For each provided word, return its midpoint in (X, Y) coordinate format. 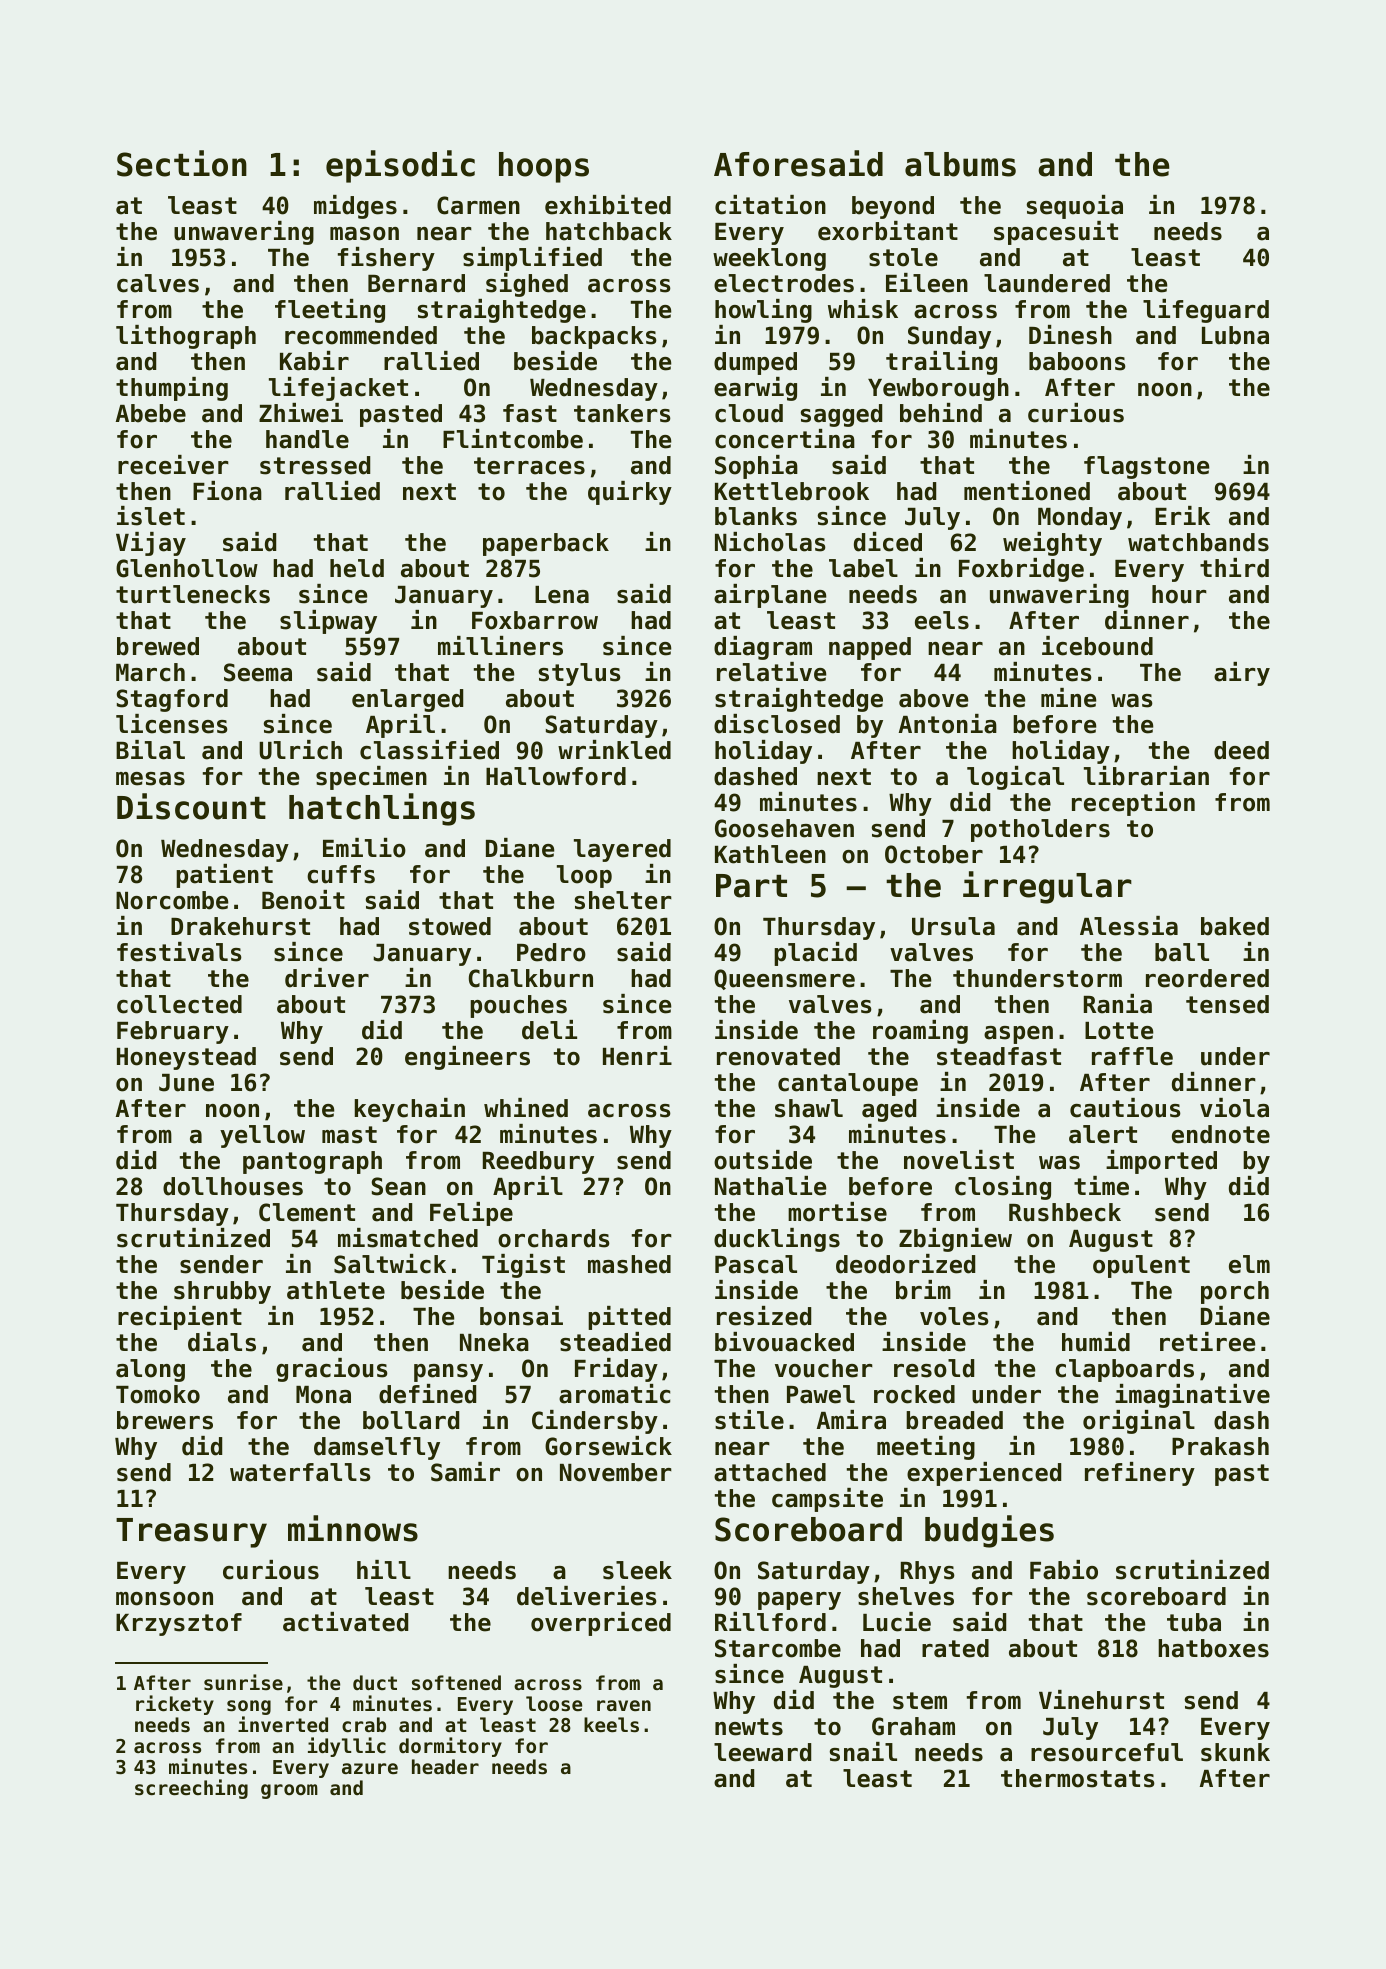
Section (182, 163)
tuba (1194, 1622)
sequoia (1075, 207)
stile (749, 1420)
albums (960, 164)
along (150, 1370)
